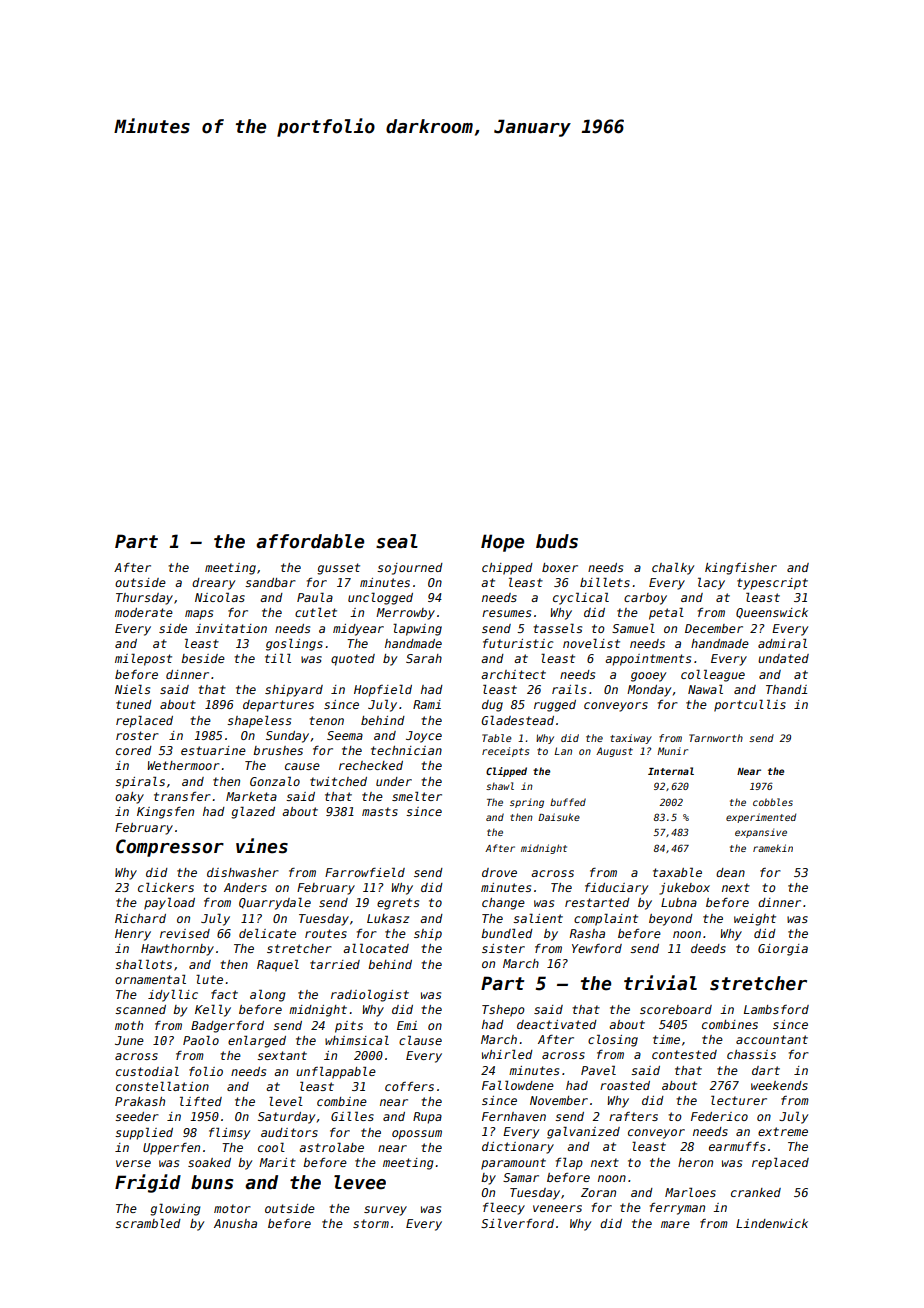  What do you see at coordinates (137, 735) in the page?
I see `roster` at bounding box center [137, 735].
